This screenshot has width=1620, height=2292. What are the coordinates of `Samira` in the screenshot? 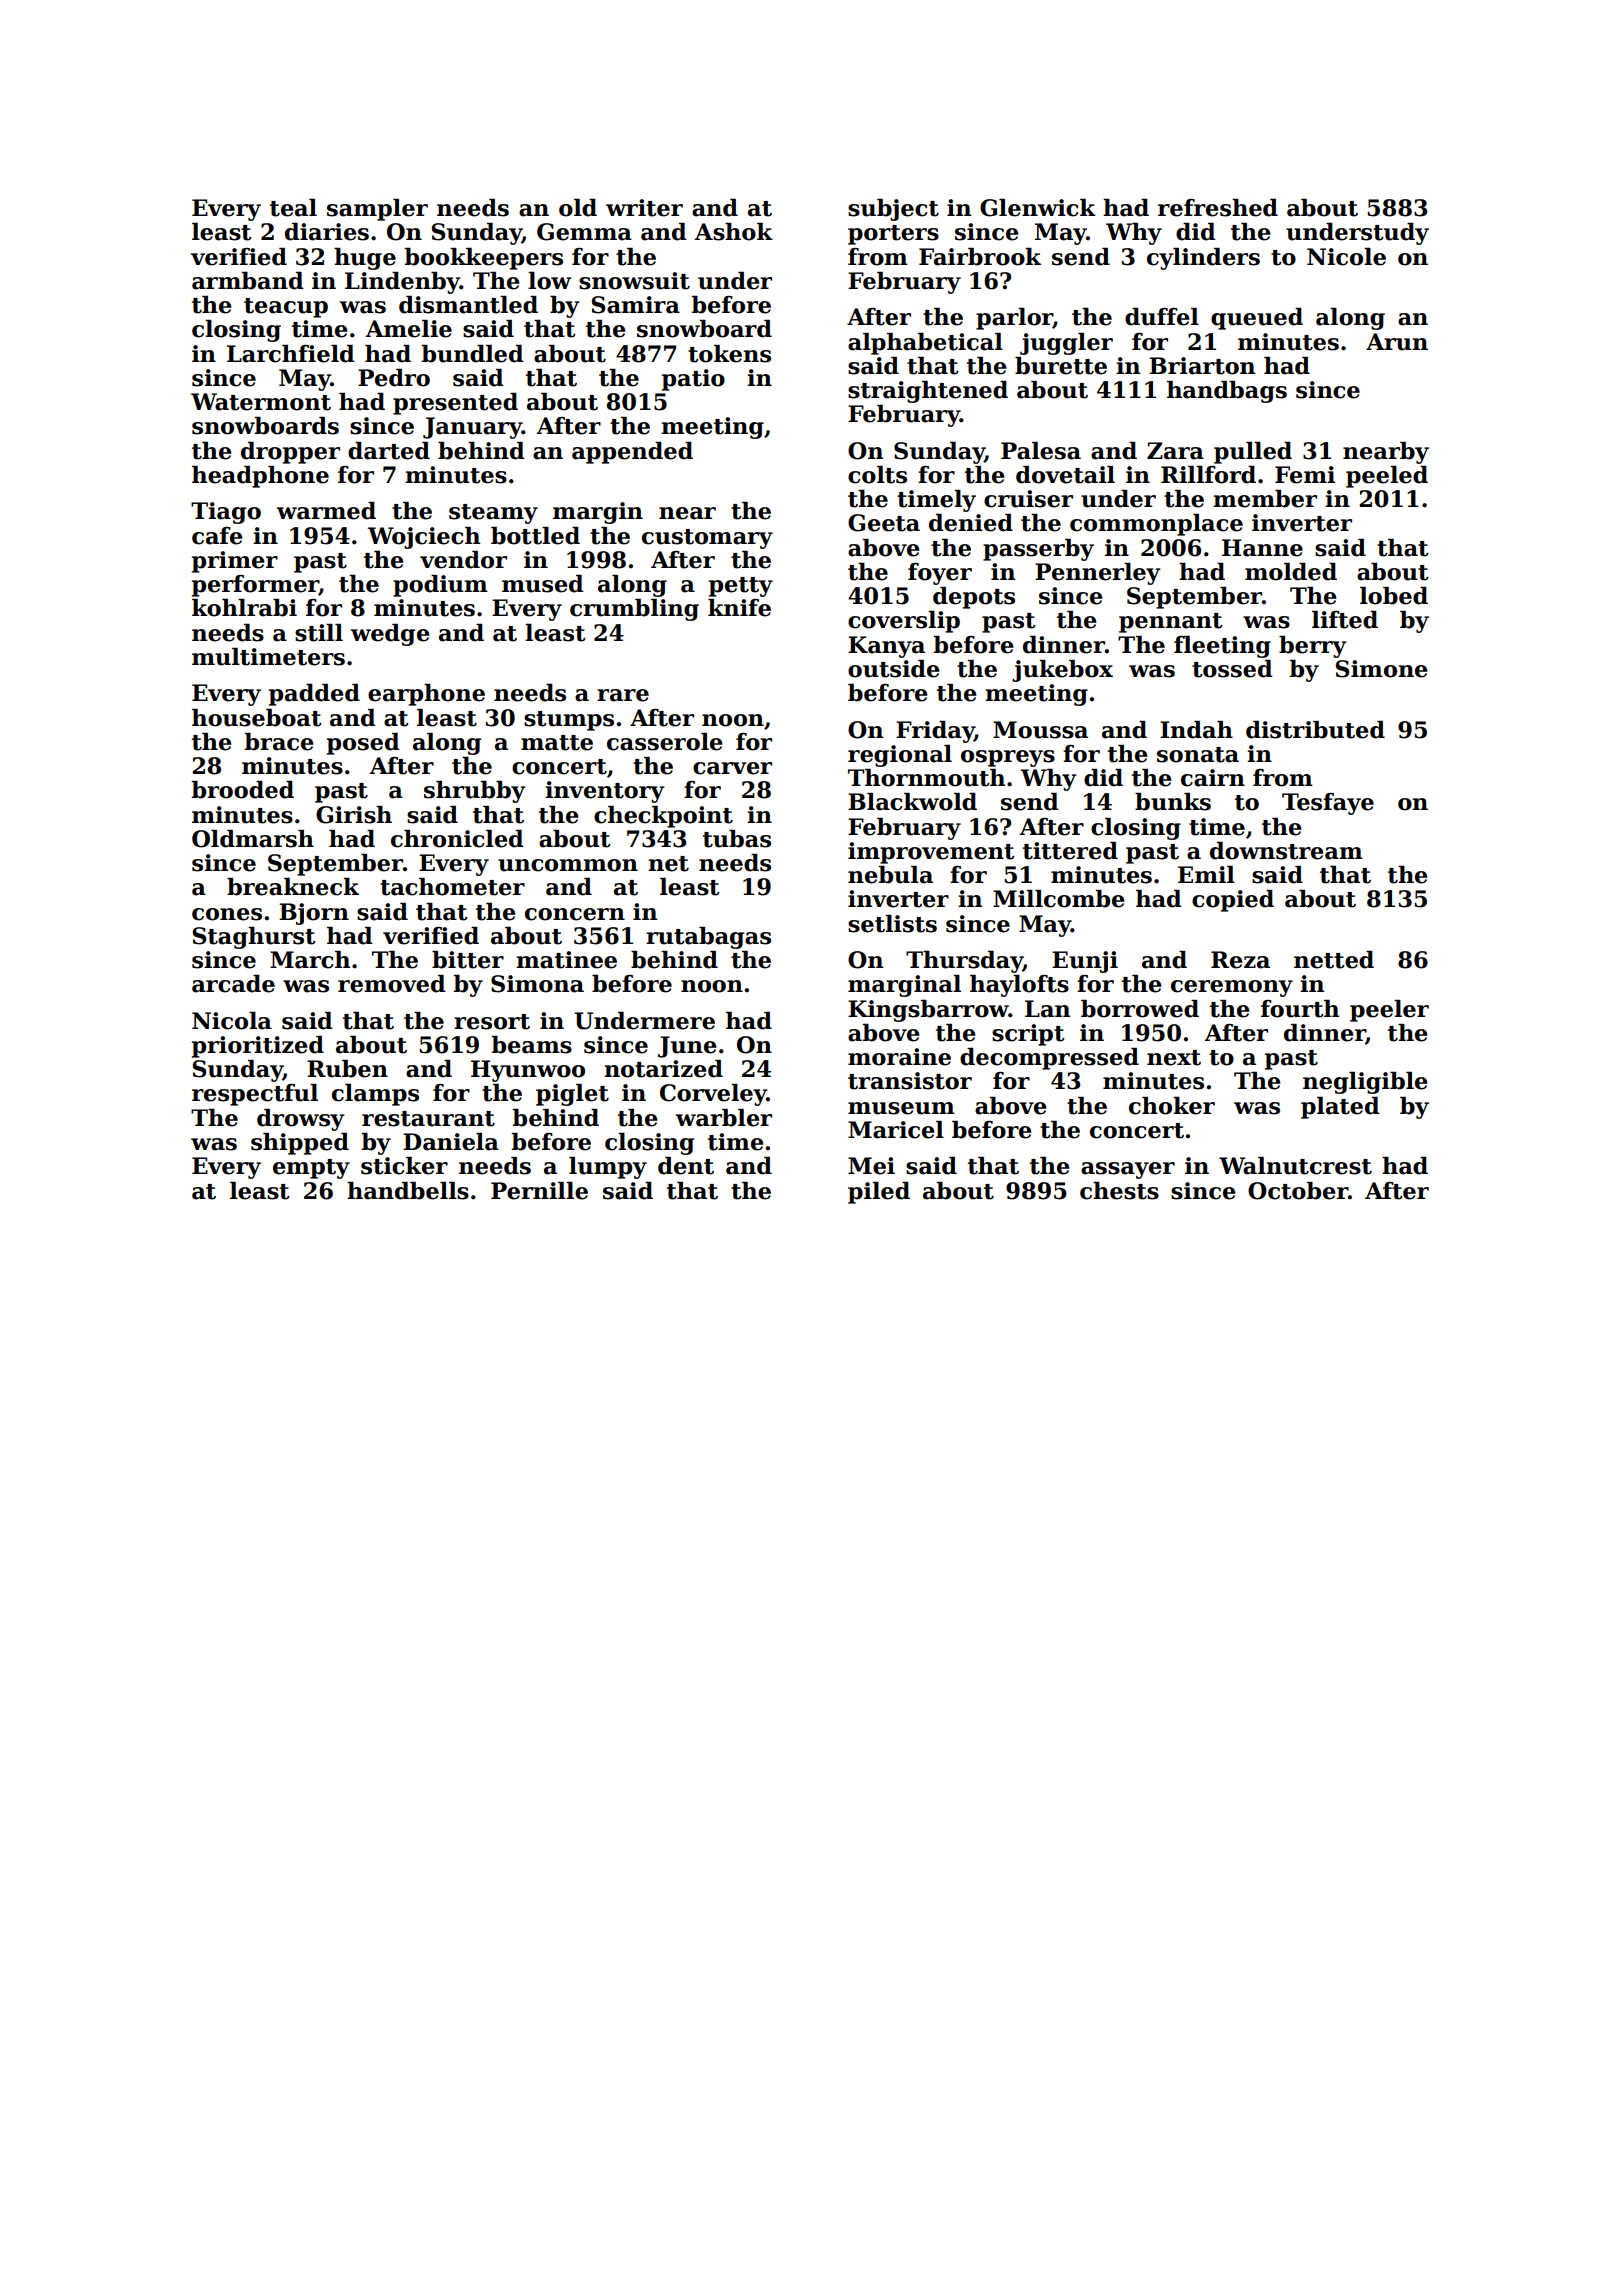 It's located at (635, 305).
